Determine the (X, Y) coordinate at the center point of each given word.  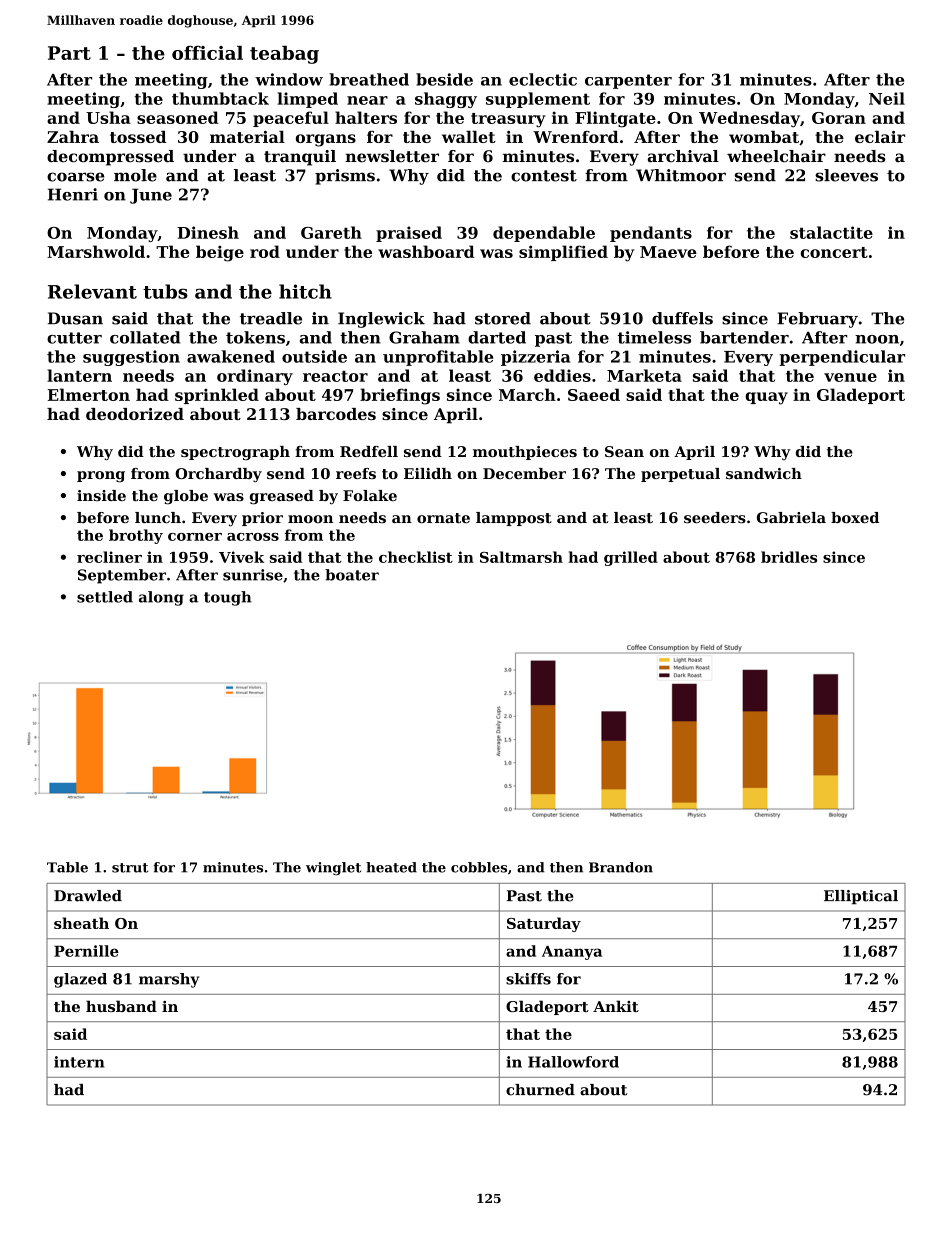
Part (69, 53)
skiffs (528, 979)
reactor (335, 376)
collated (145, 337)
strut (130, 868)
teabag (284, 55)
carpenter (628, 81)
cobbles (479, 867)
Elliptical (861, 897)
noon (877, 339)
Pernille (86, 951)
